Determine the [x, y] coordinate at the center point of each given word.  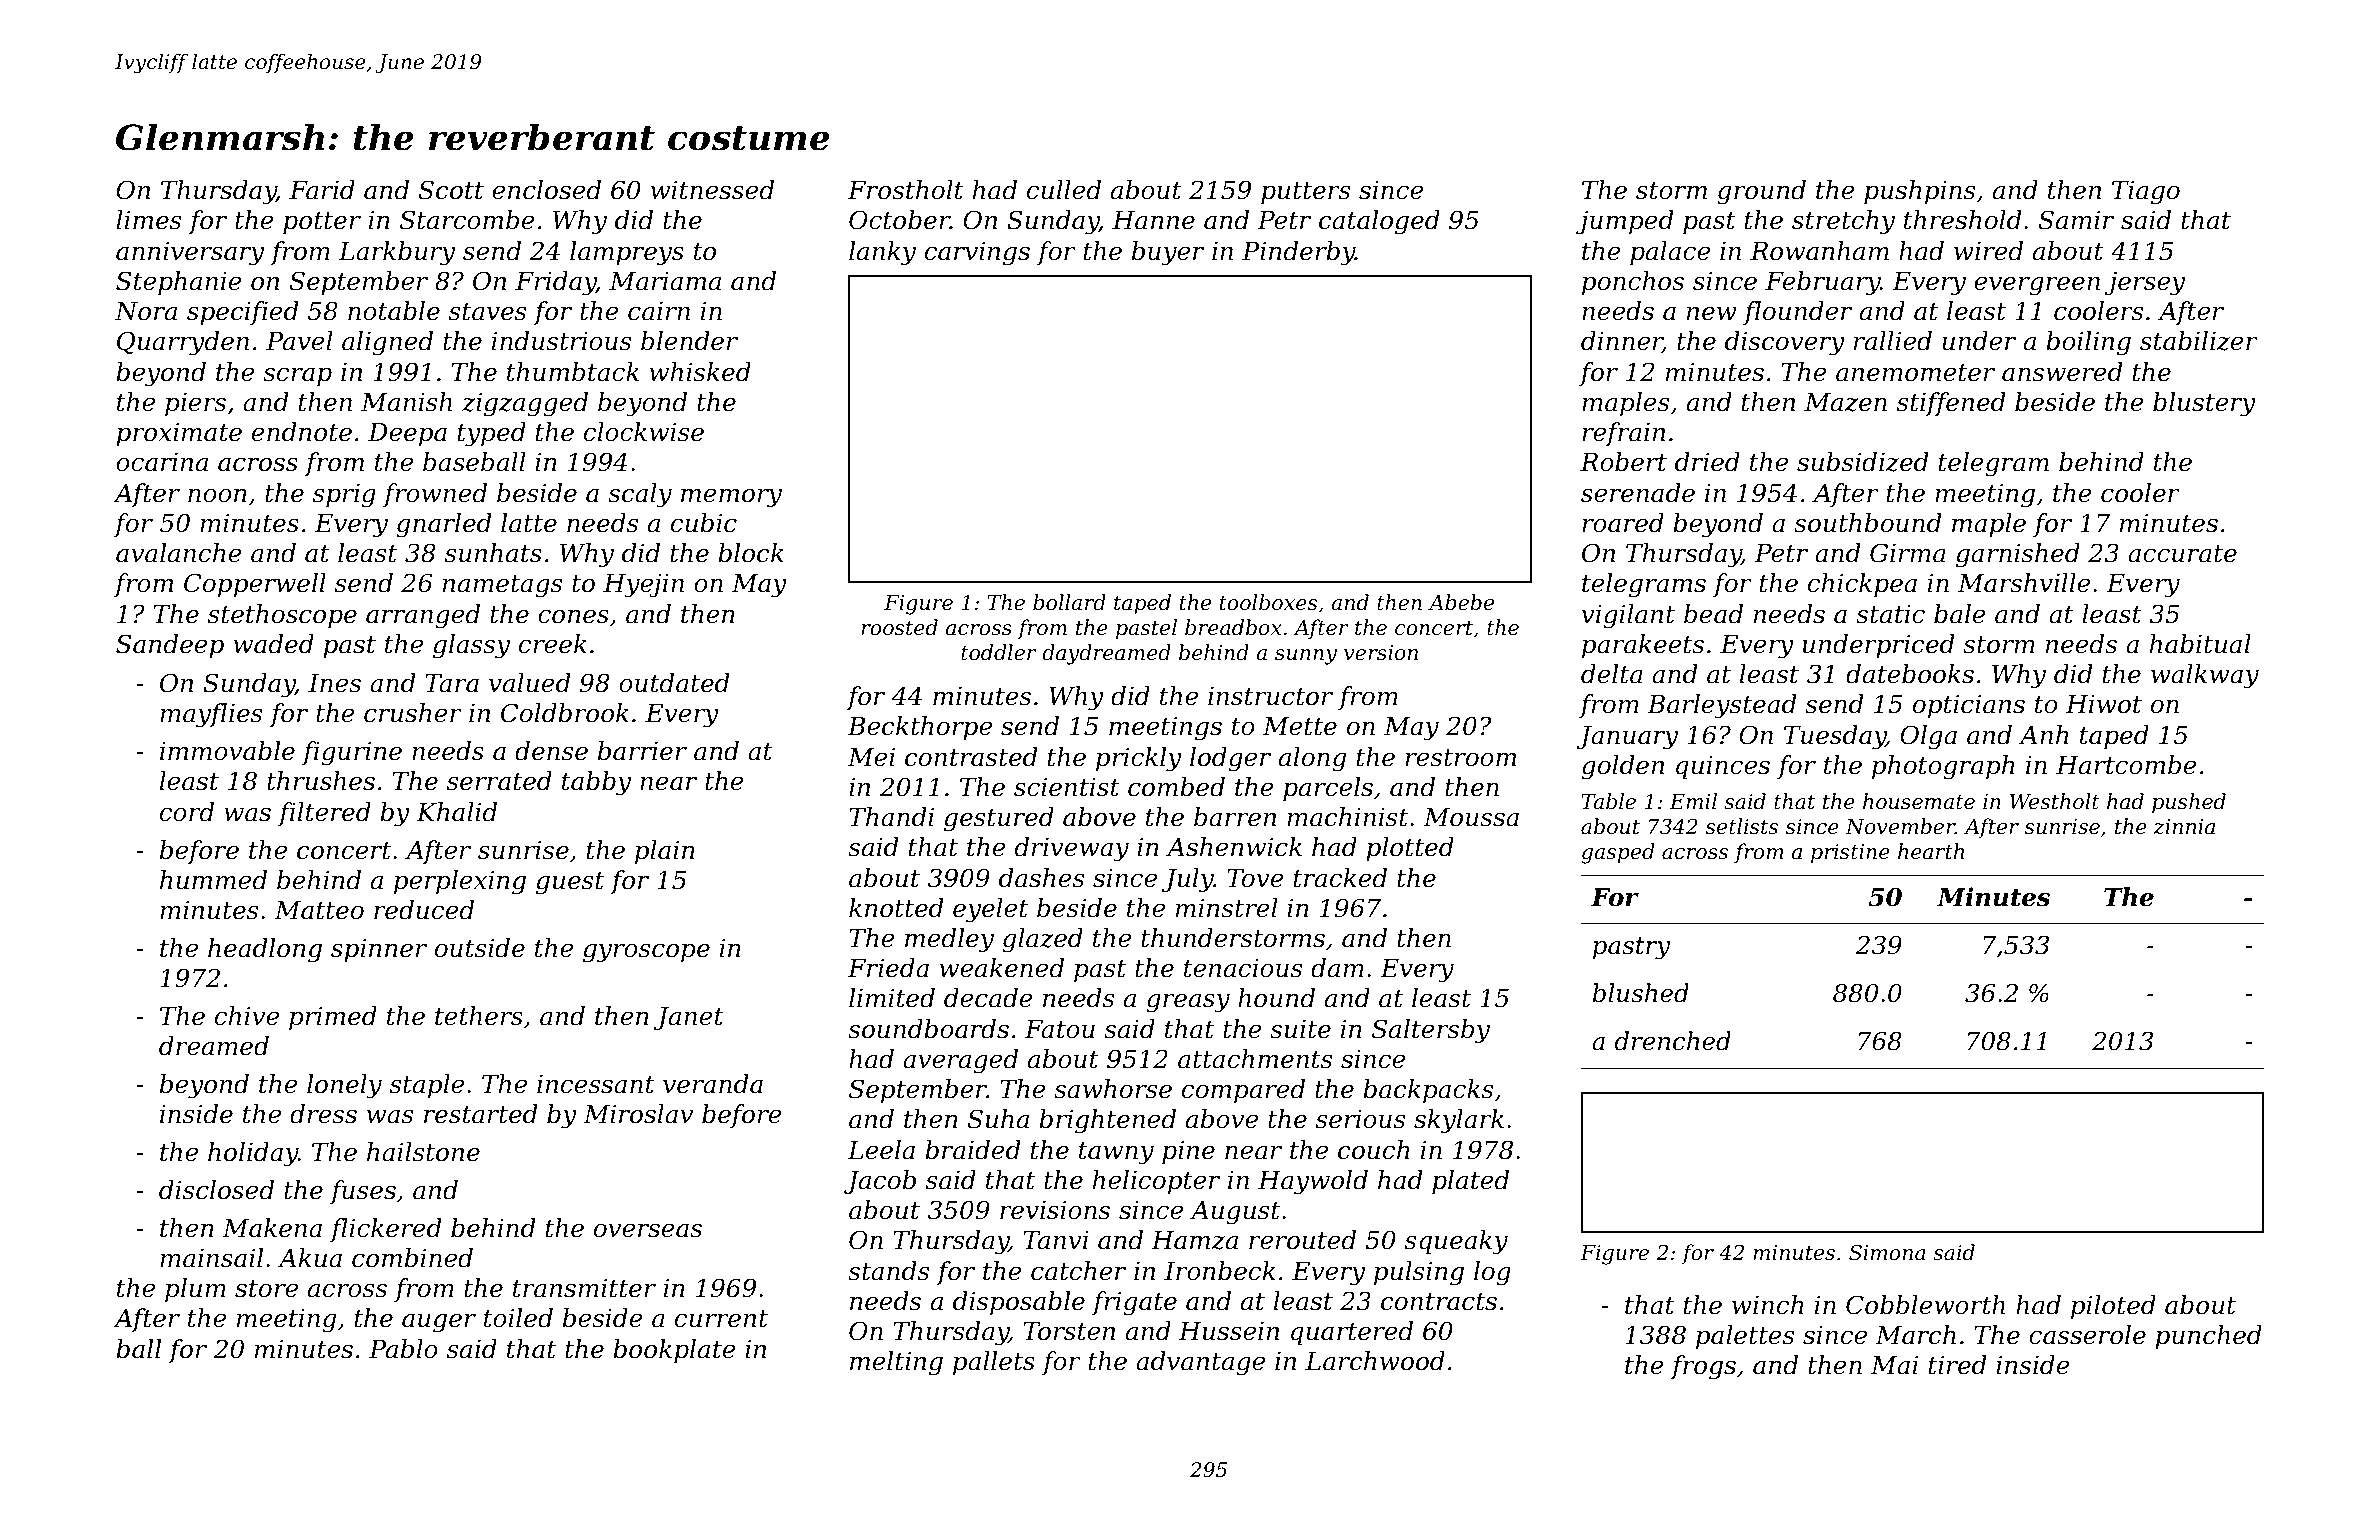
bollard [1069, 602]
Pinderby [1298, 253]
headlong [265, 950]
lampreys [627, 253]
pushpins [1919, 192]
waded [274, 644]
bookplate [674, 1351]
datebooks [1910, 674]
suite [1300, 1029]
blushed [1641, 993]
